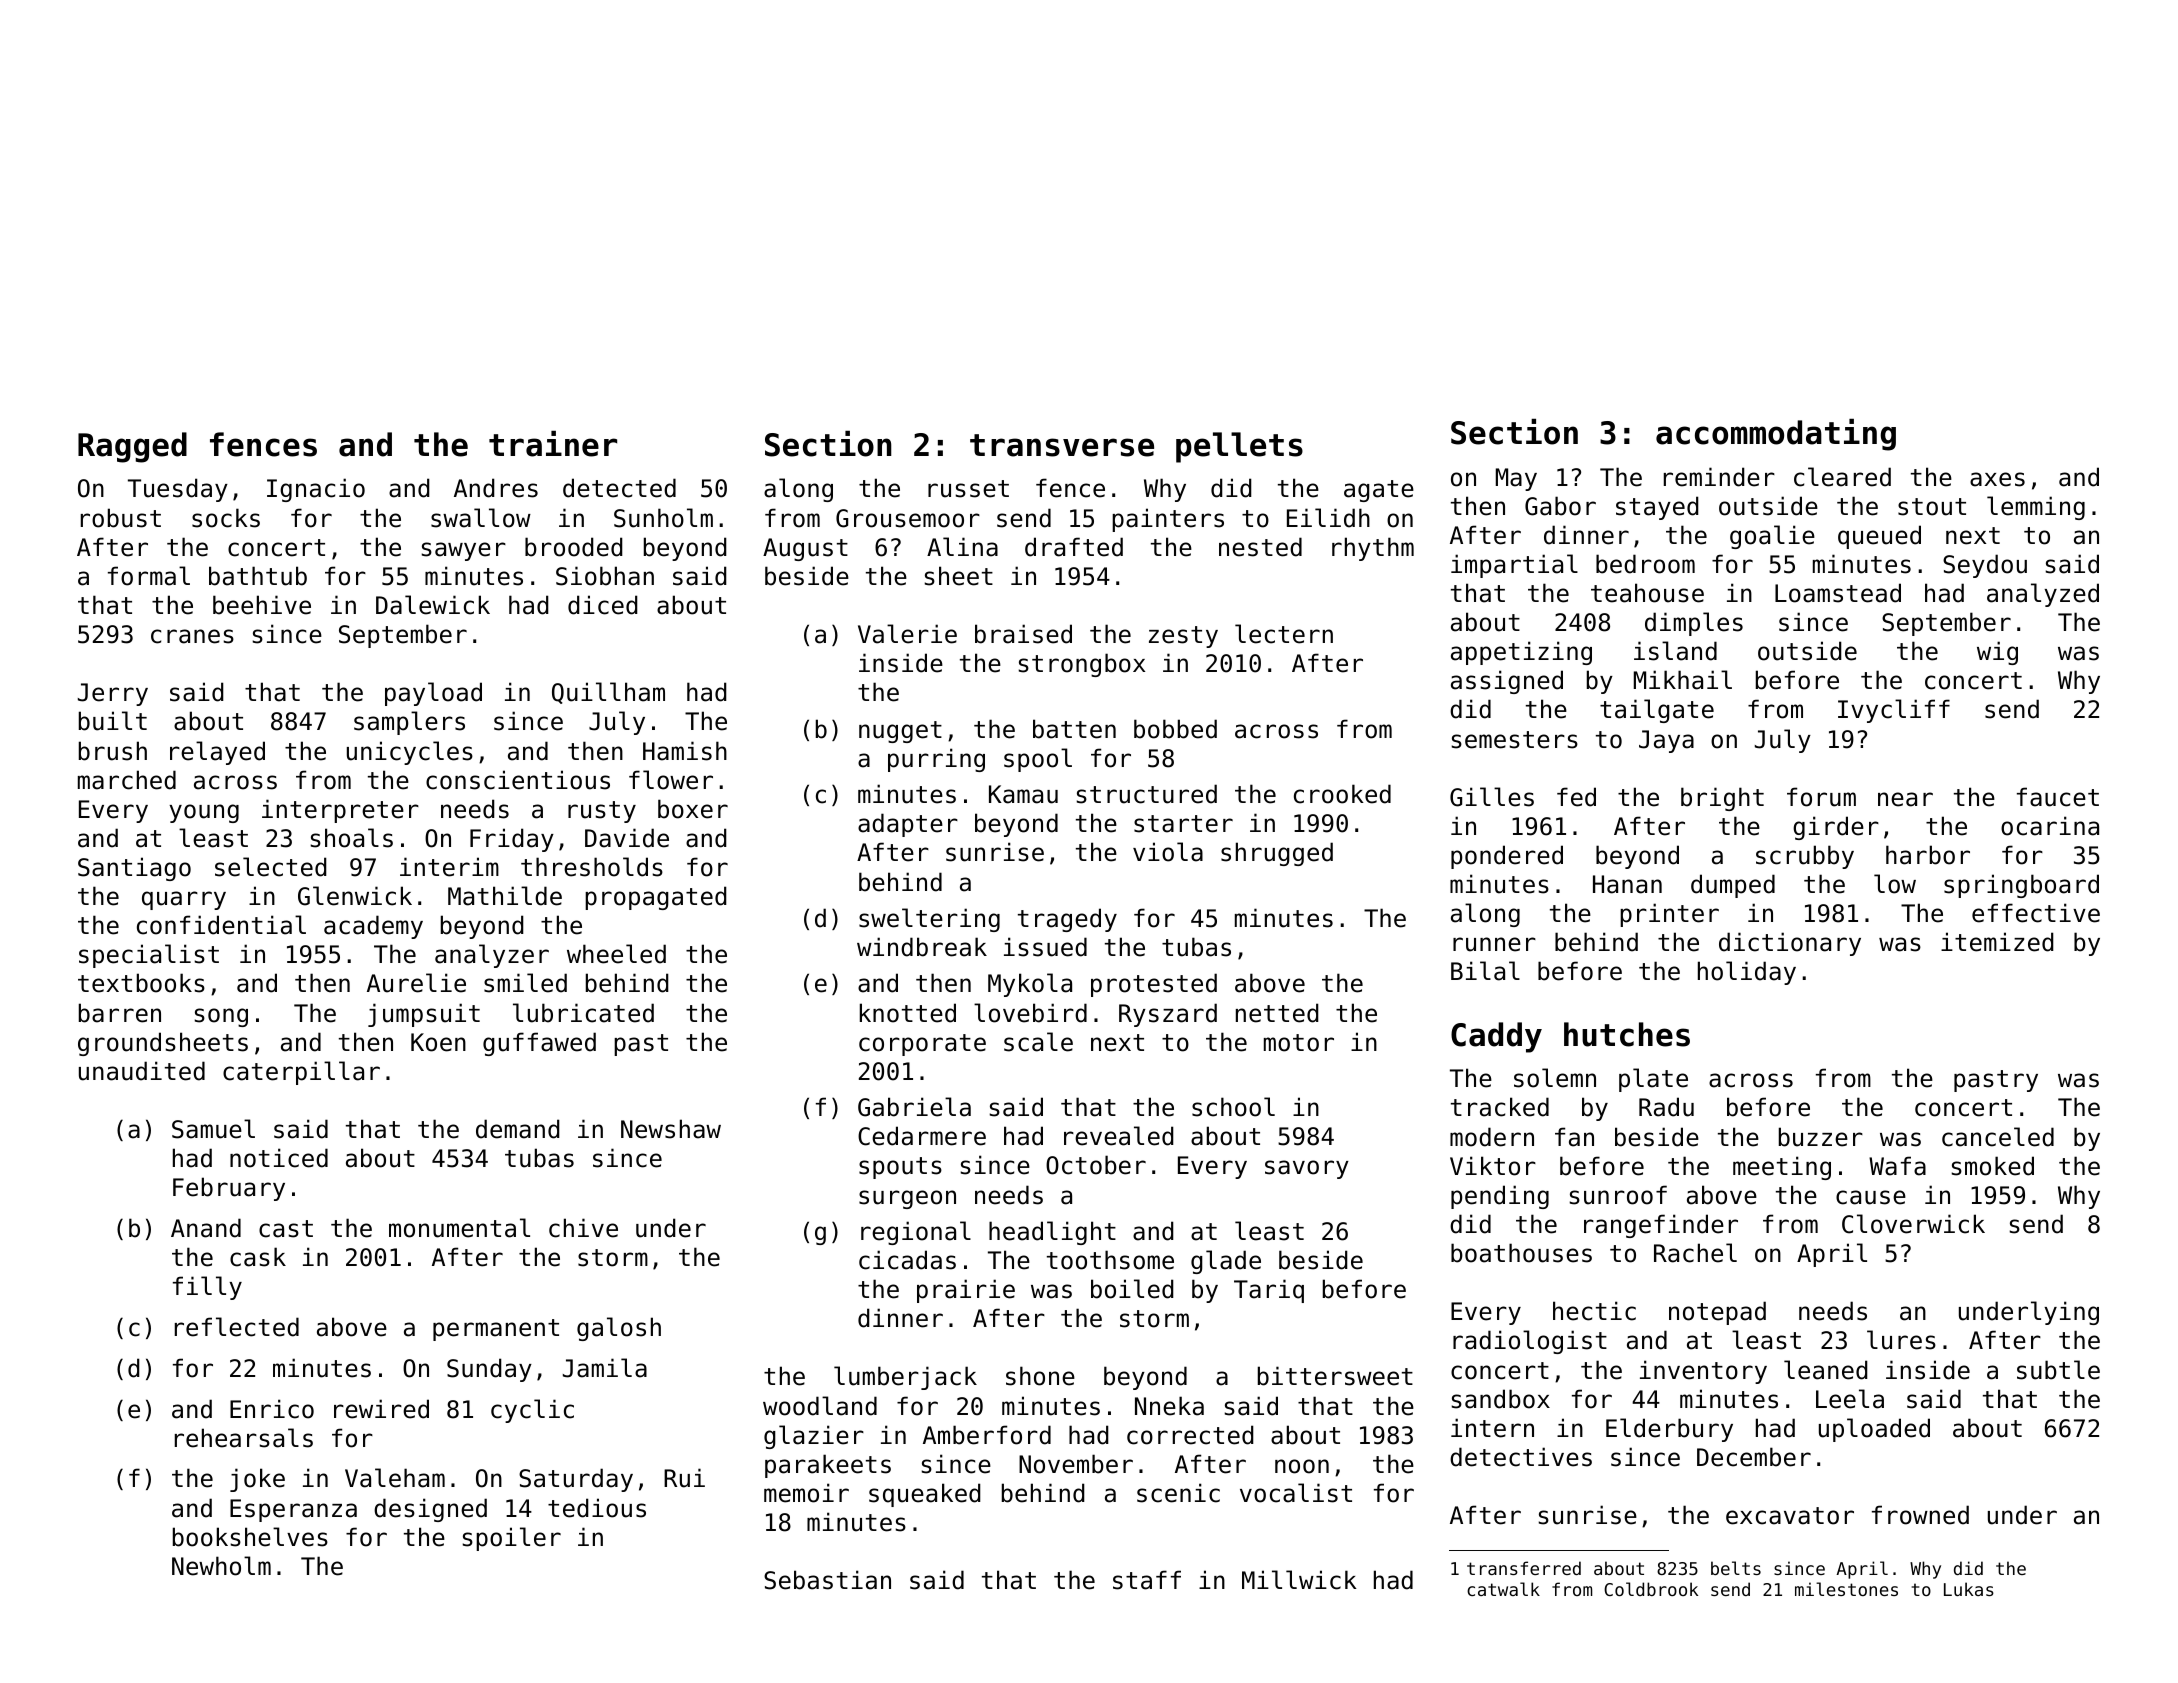  What do you see at coordinates (2036, 508) in the document?
I see `lemming` at bounding box center [2036, 508].
